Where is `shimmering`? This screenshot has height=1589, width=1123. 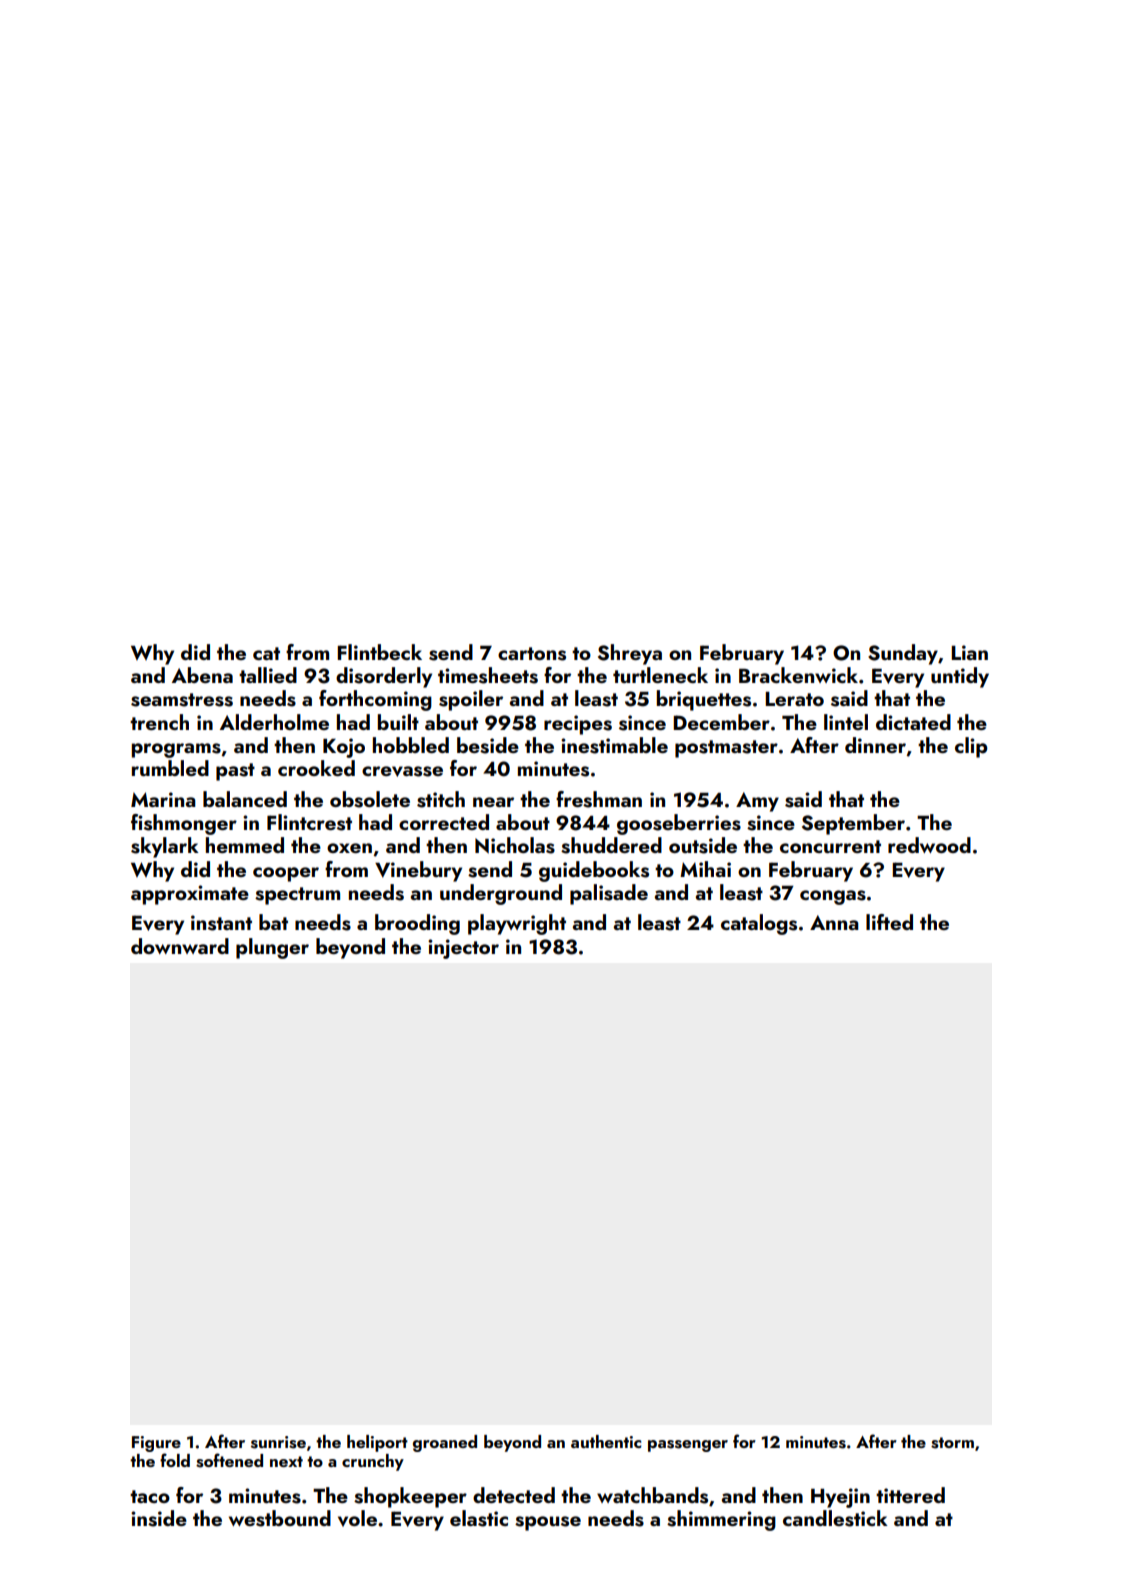 shimmering is located at coordinates (721, 1520).
